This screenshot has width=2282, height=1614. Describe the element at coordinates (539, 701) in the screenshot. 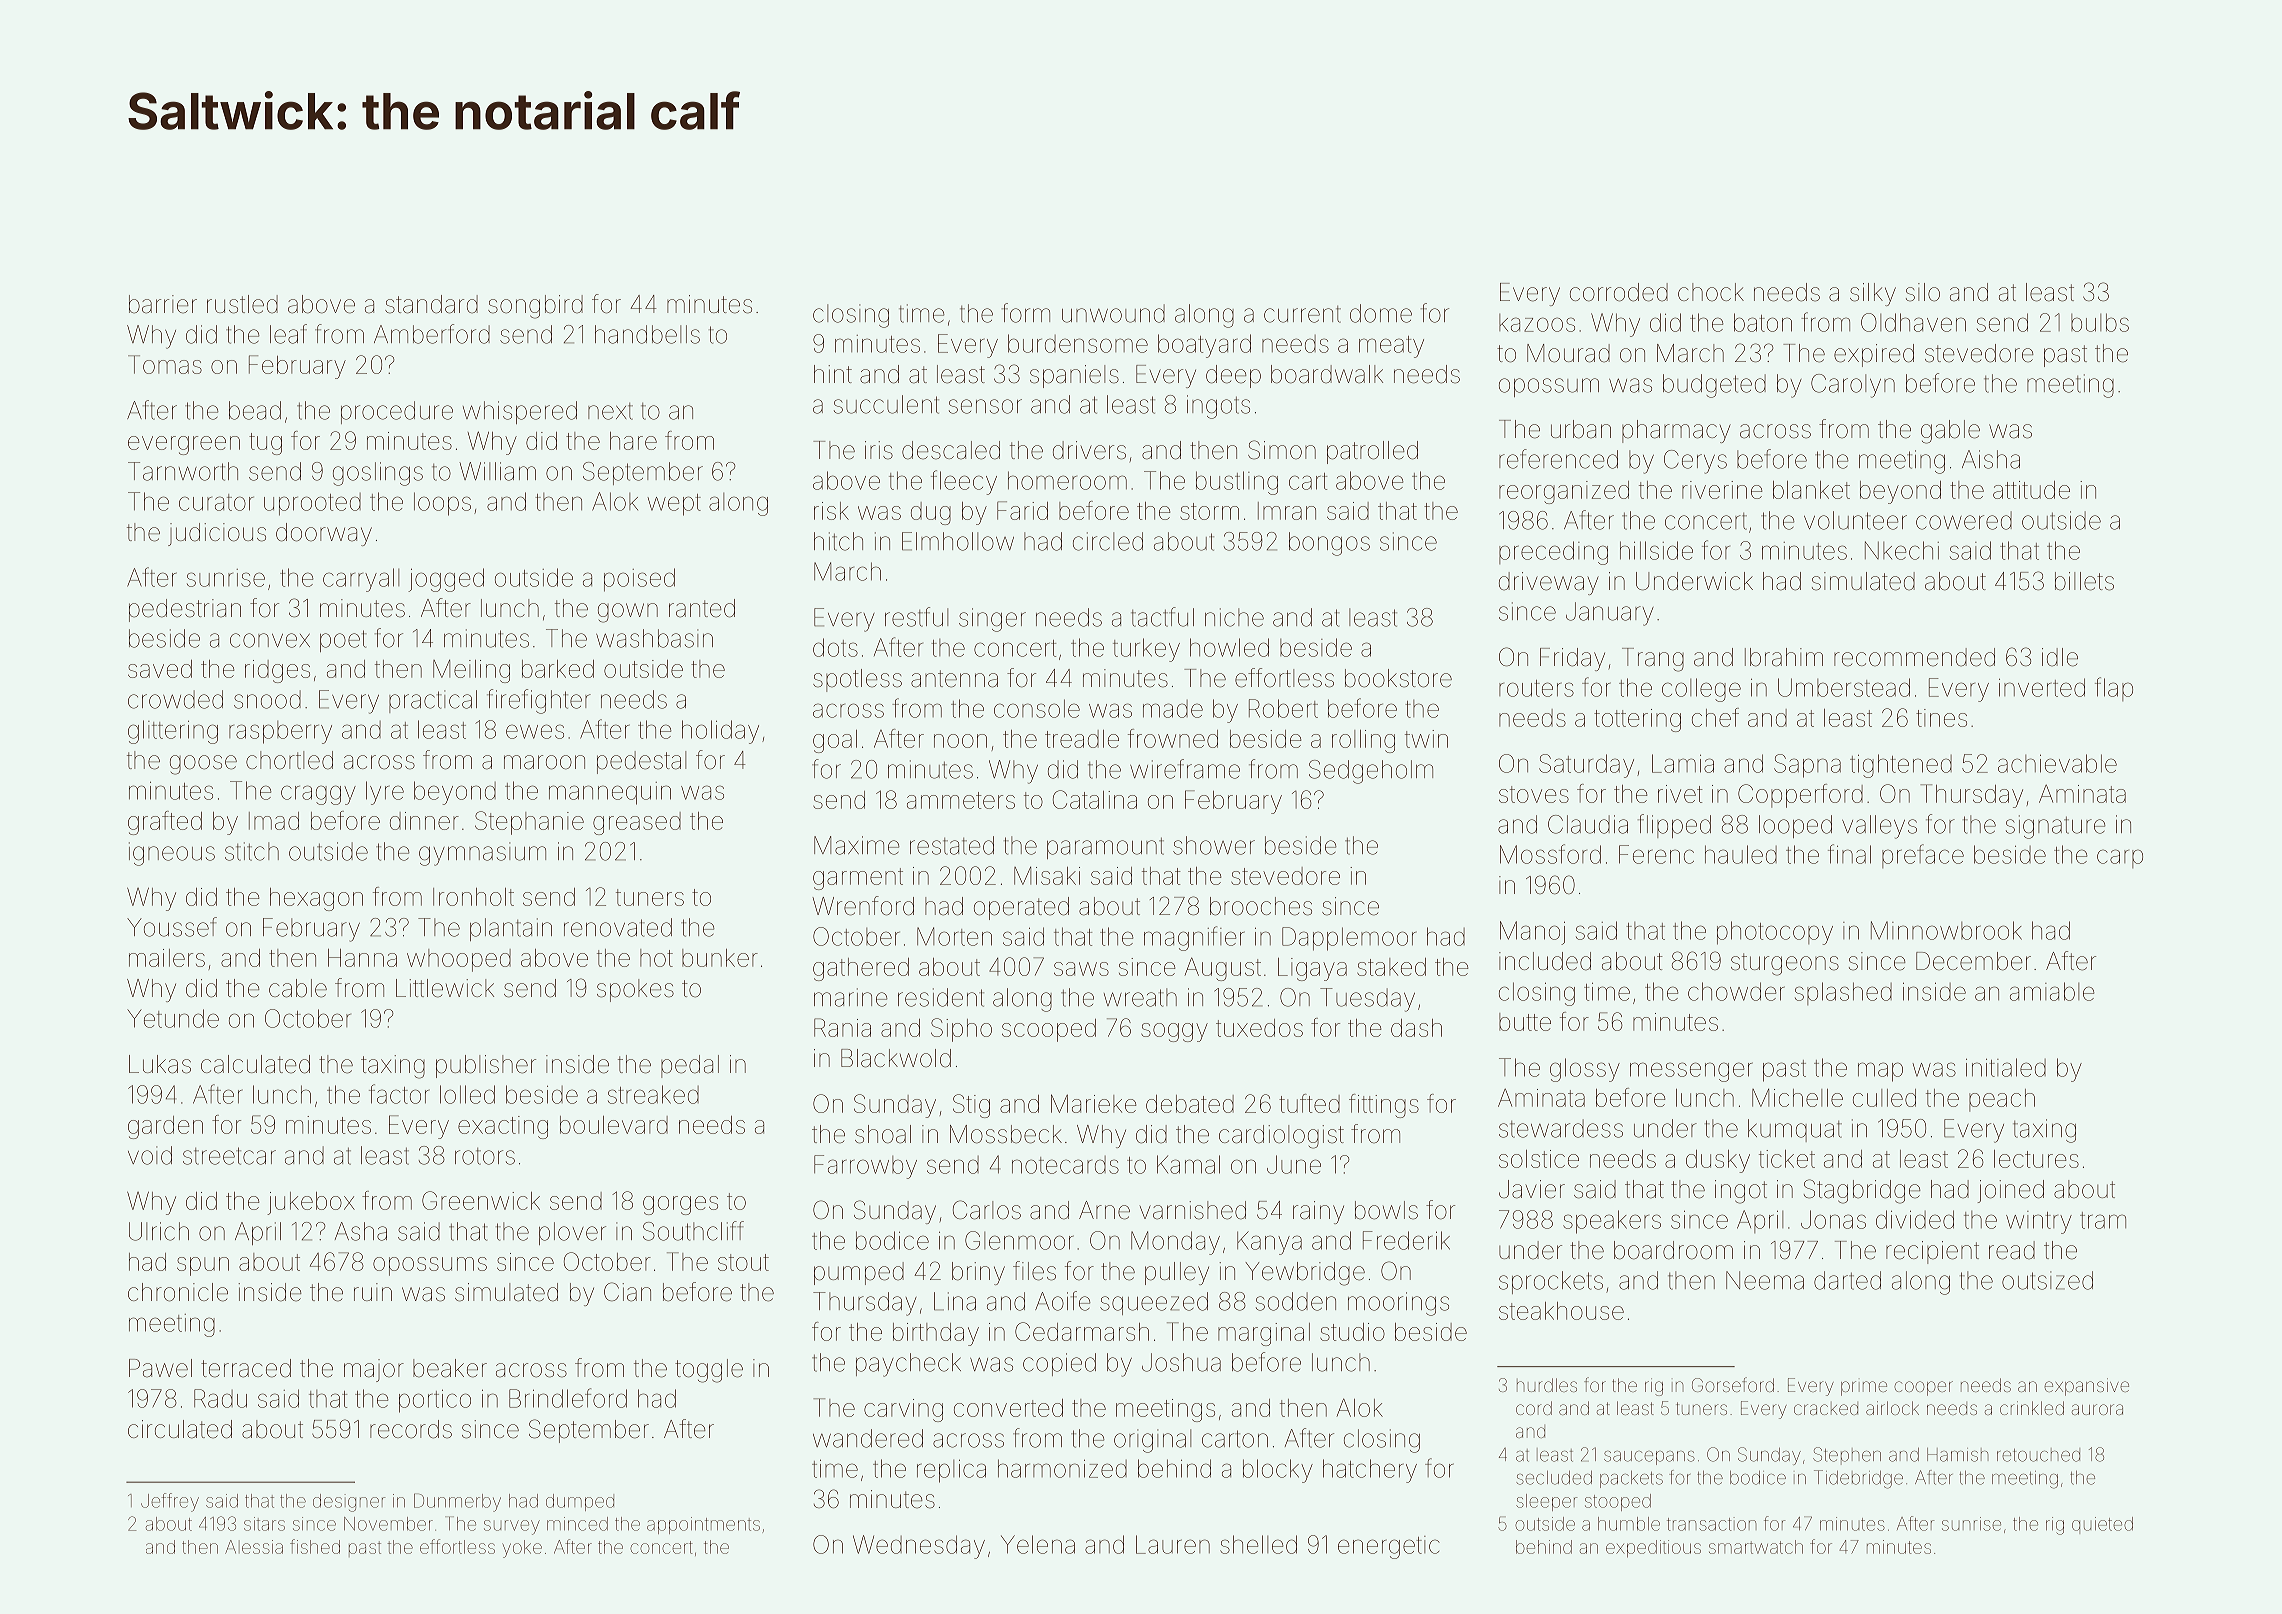

I see `firefighter` at that location.
